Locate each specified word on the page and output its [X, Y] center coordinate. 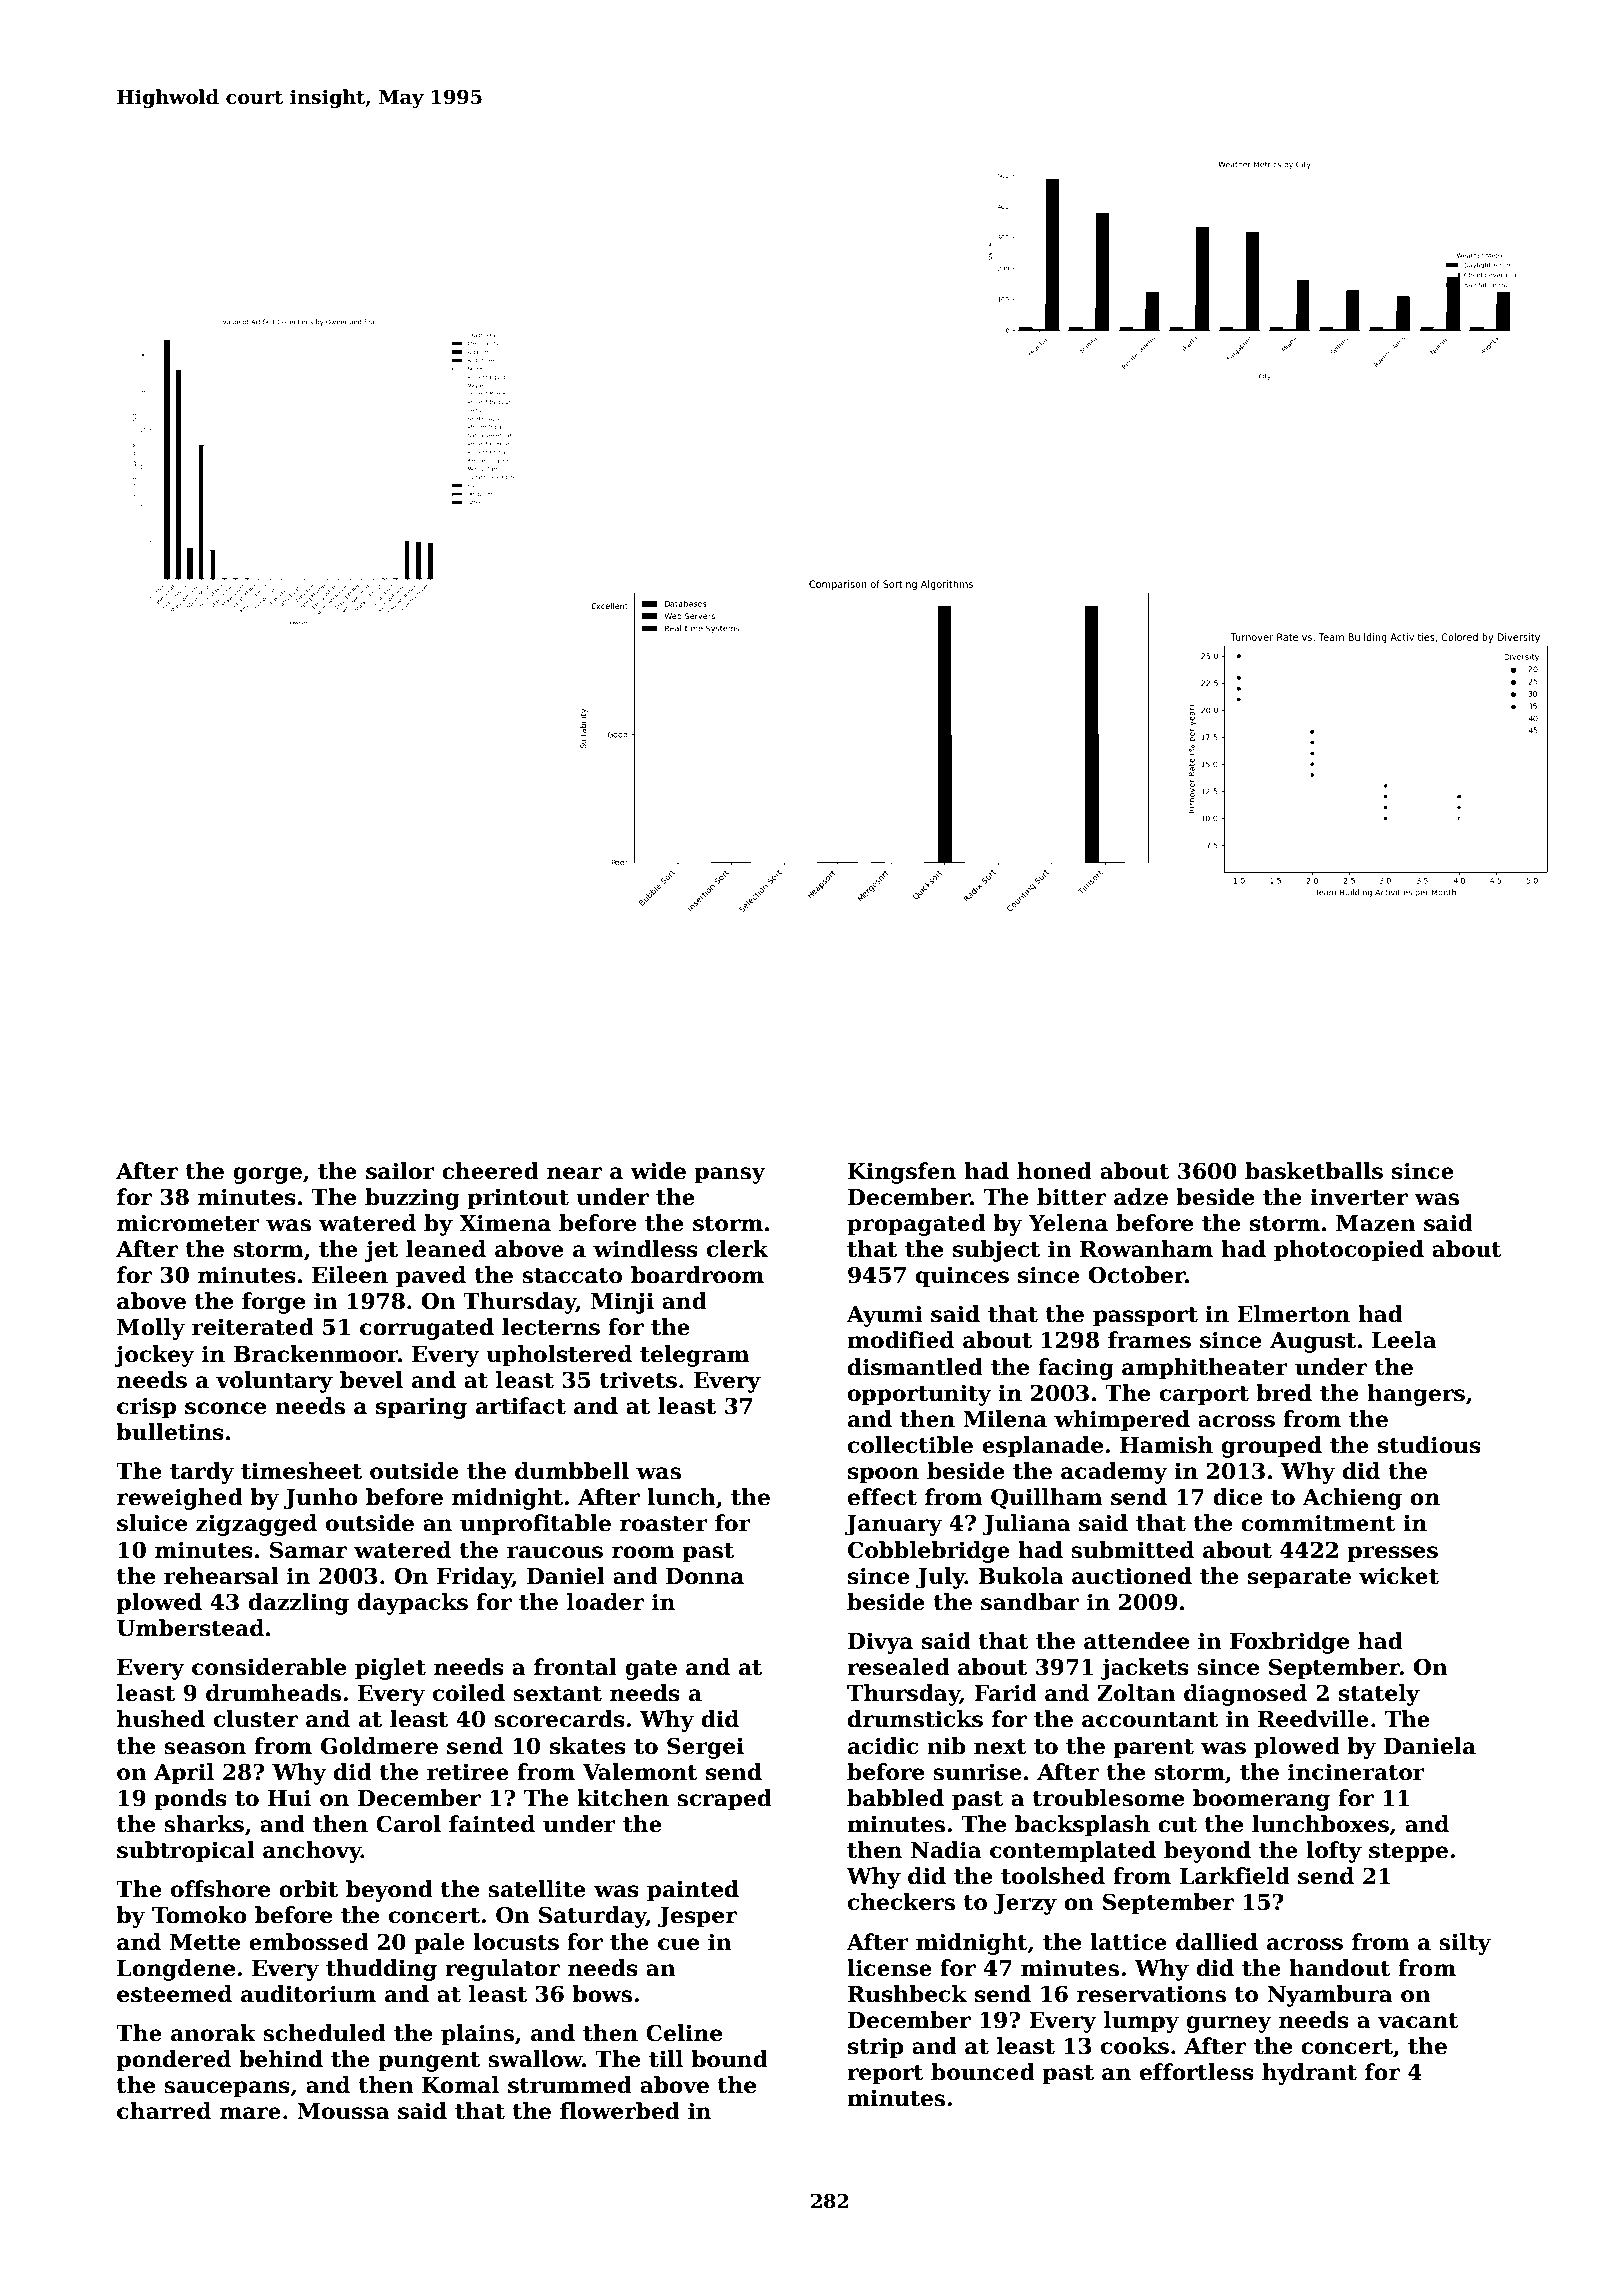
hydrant [1309, 2074]
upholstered [559, 1356]
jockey [154, 1356]
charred [164, 2111]
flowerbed [620, 2111]
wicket [1399, 1576]
